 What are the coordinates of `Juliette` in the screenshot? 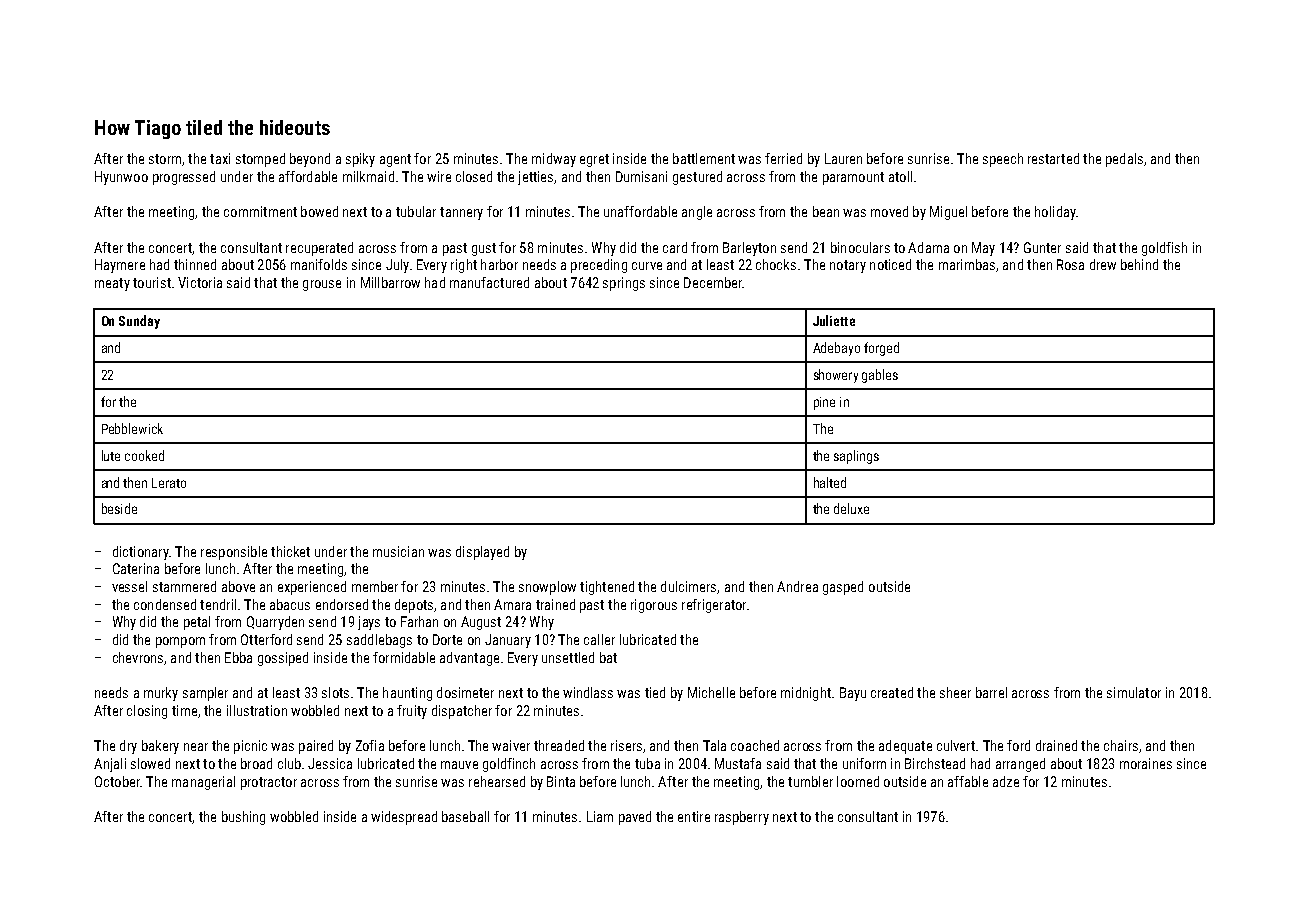 It's located at (834, 320).
